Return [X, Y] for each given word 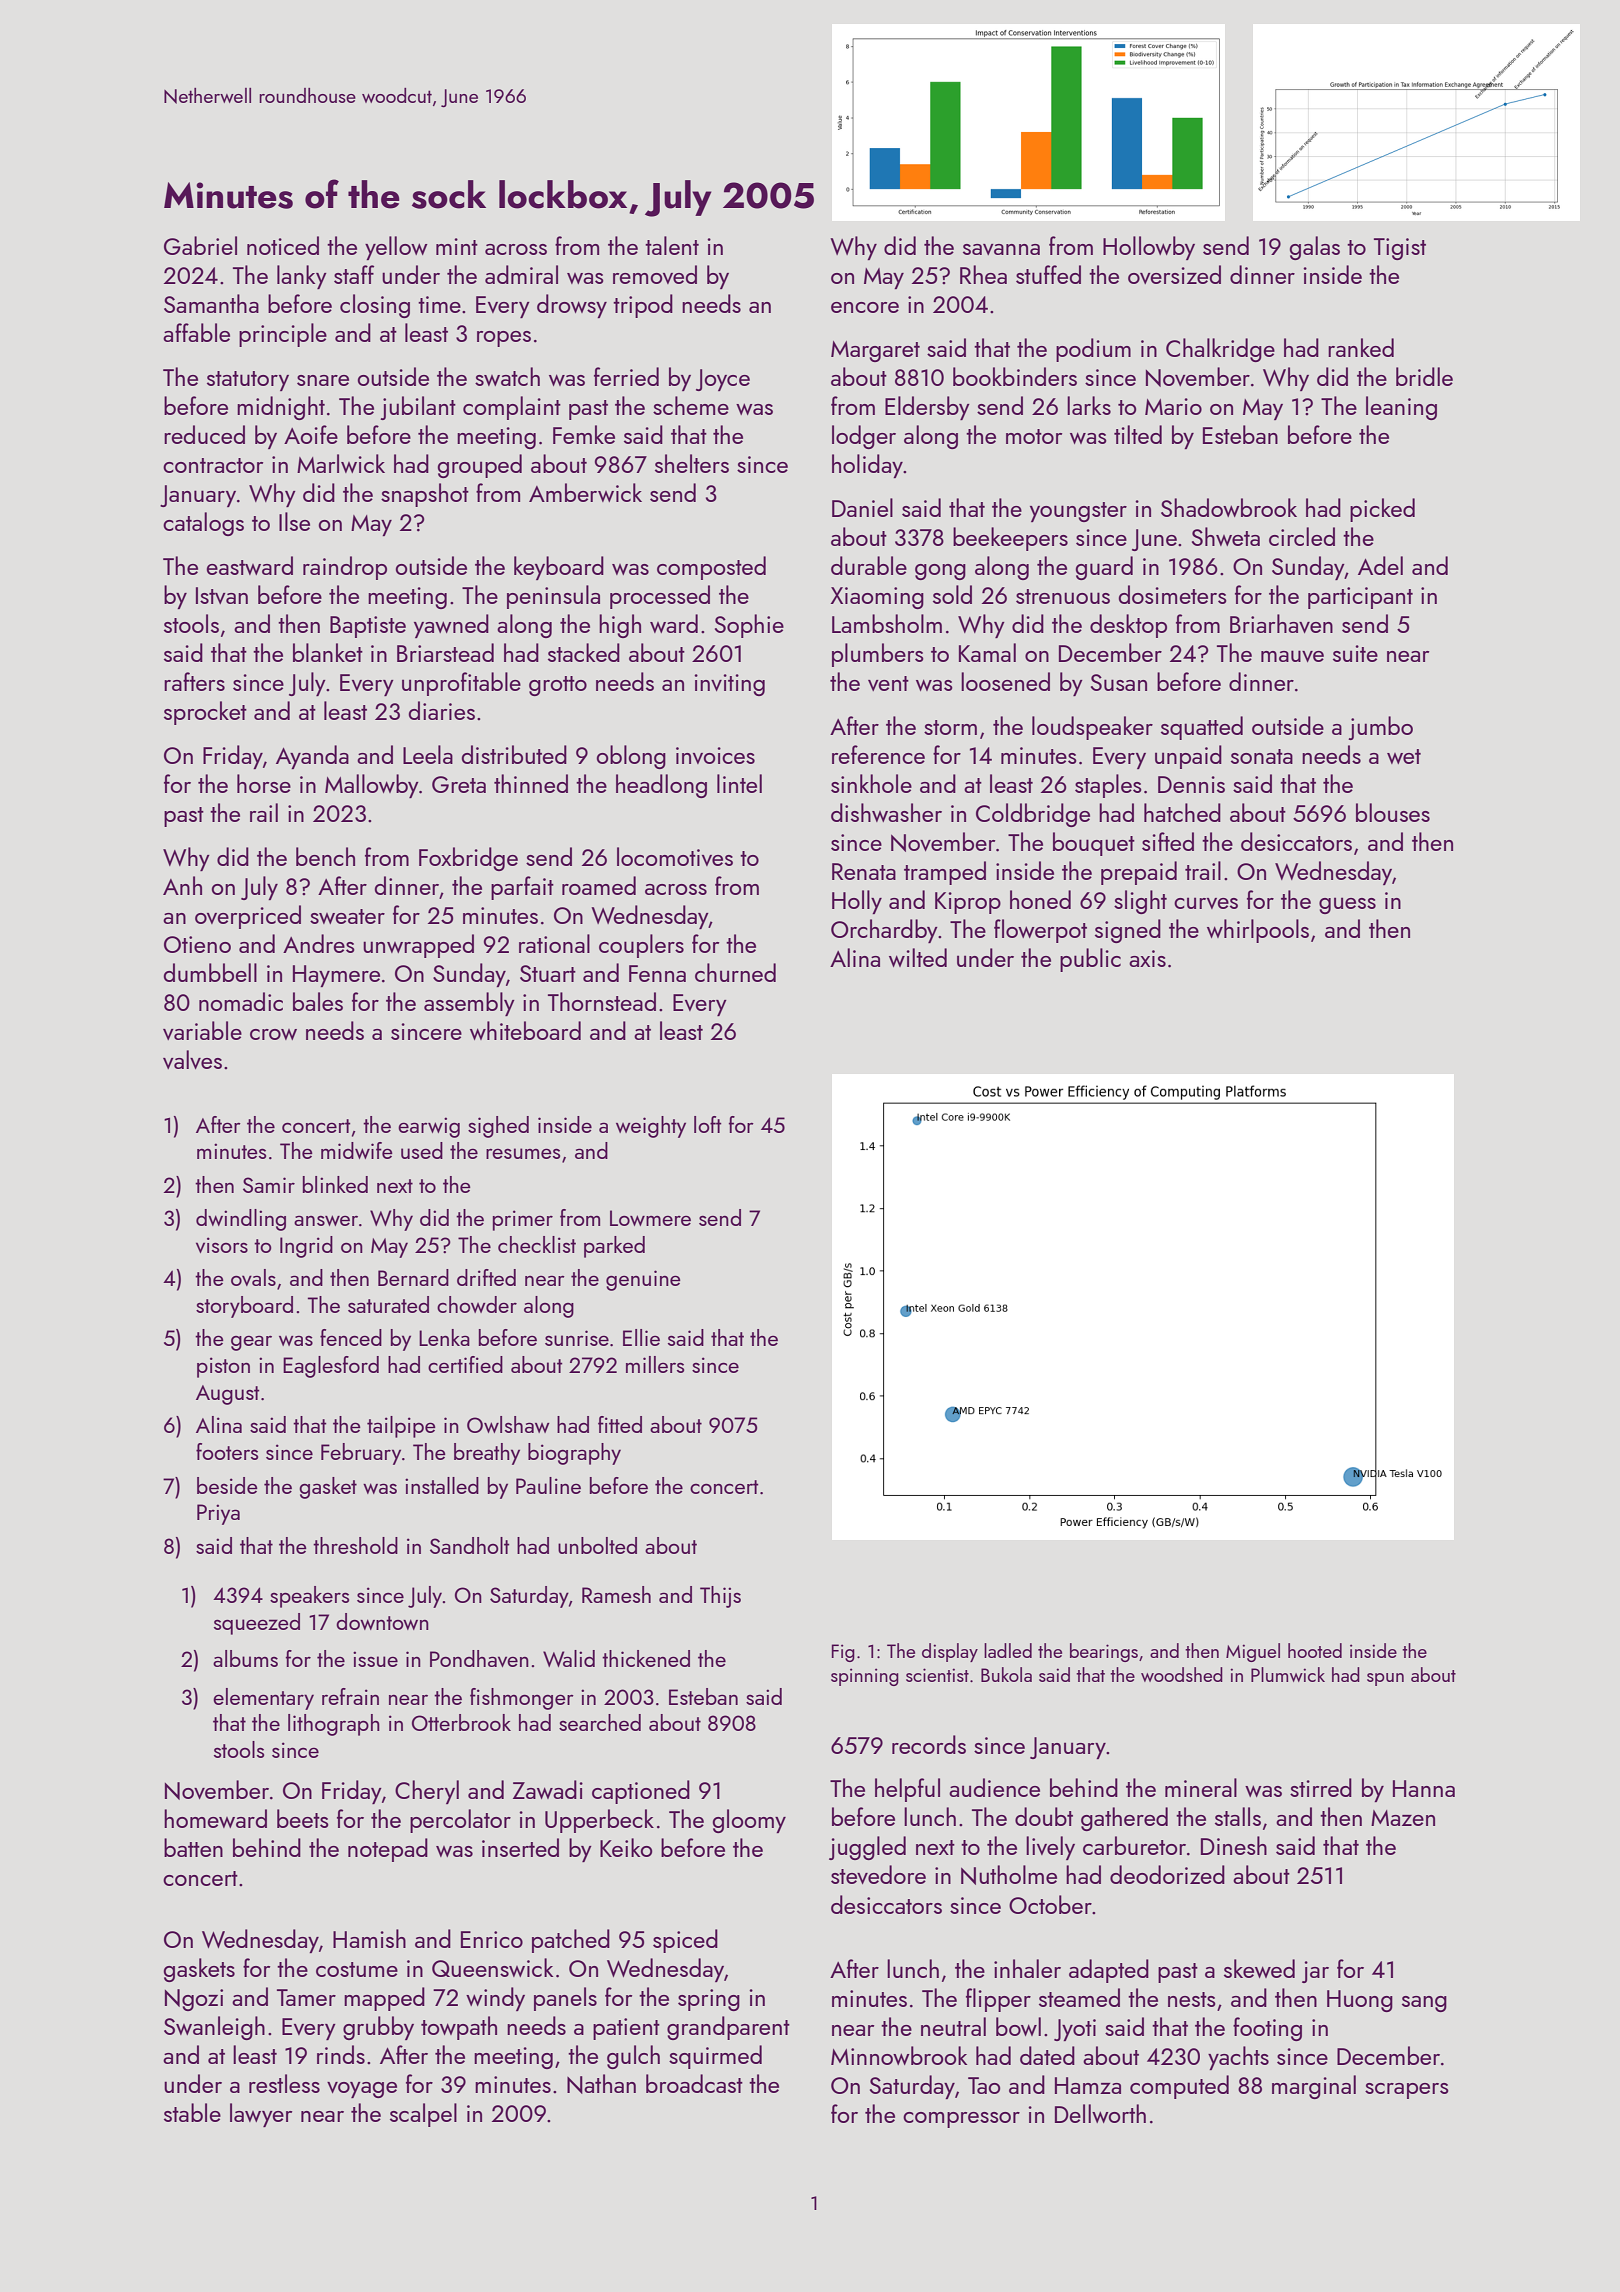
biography [574, 1454]
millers [655, 1364]
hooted [1315, 1650]
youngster [1078, 512]
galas [1314, 248]
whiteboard [525, 1030]
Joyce [723, 380]
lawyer [261, 2115]
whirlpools [1258, 931]
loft [708, 1124]
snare [323, 380]
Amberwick [585, 492]
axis [1147, 958]
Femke [584, 434]
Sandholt [470, 1545]
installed [442, 1485]
